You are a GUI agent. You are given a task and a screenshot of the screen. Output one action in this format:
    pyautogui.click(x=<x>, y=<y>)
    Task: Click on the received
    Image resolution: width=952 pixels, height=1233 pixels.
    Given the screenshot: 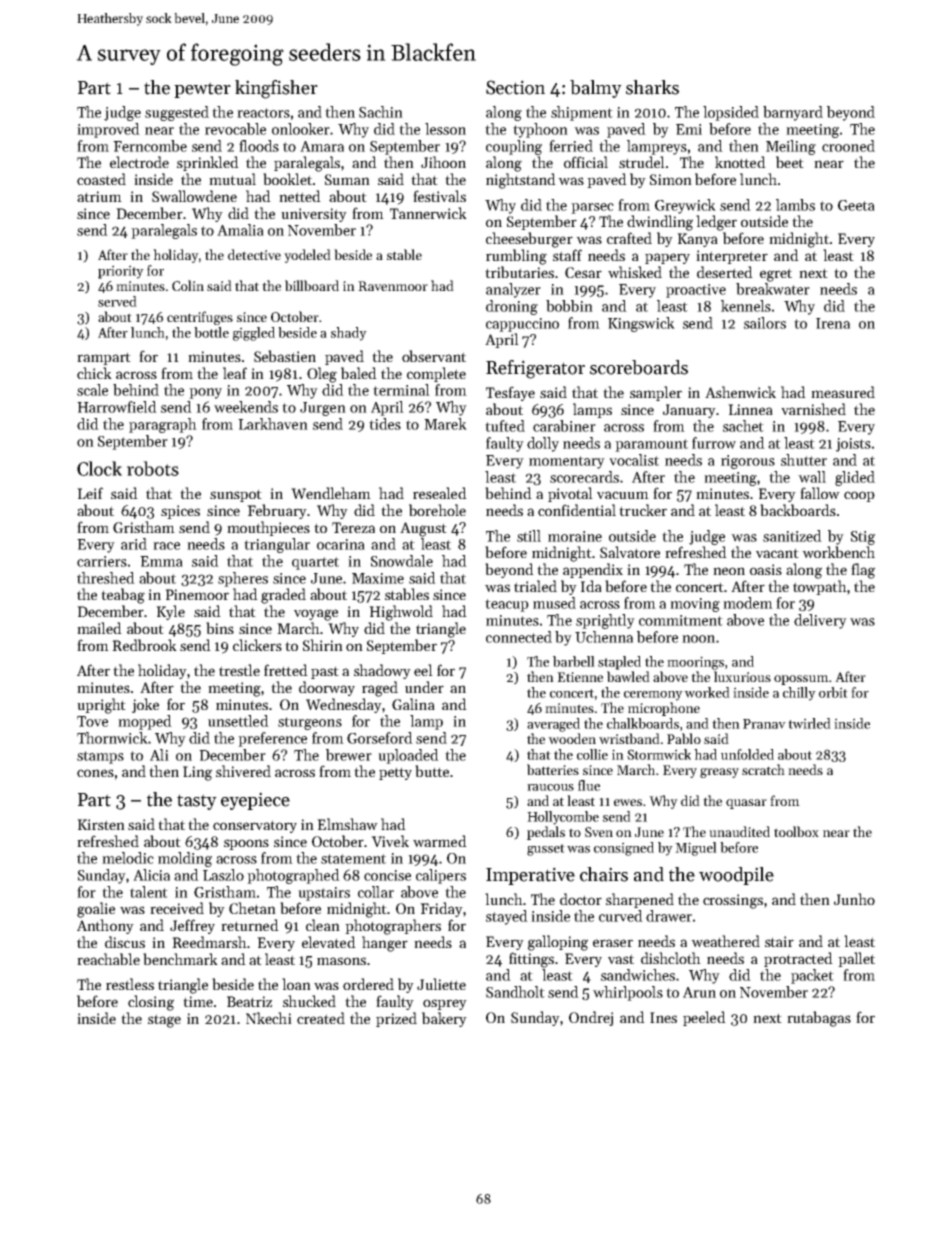 What is the action you would take?
    pyautogui.click(x=177, y=908)
